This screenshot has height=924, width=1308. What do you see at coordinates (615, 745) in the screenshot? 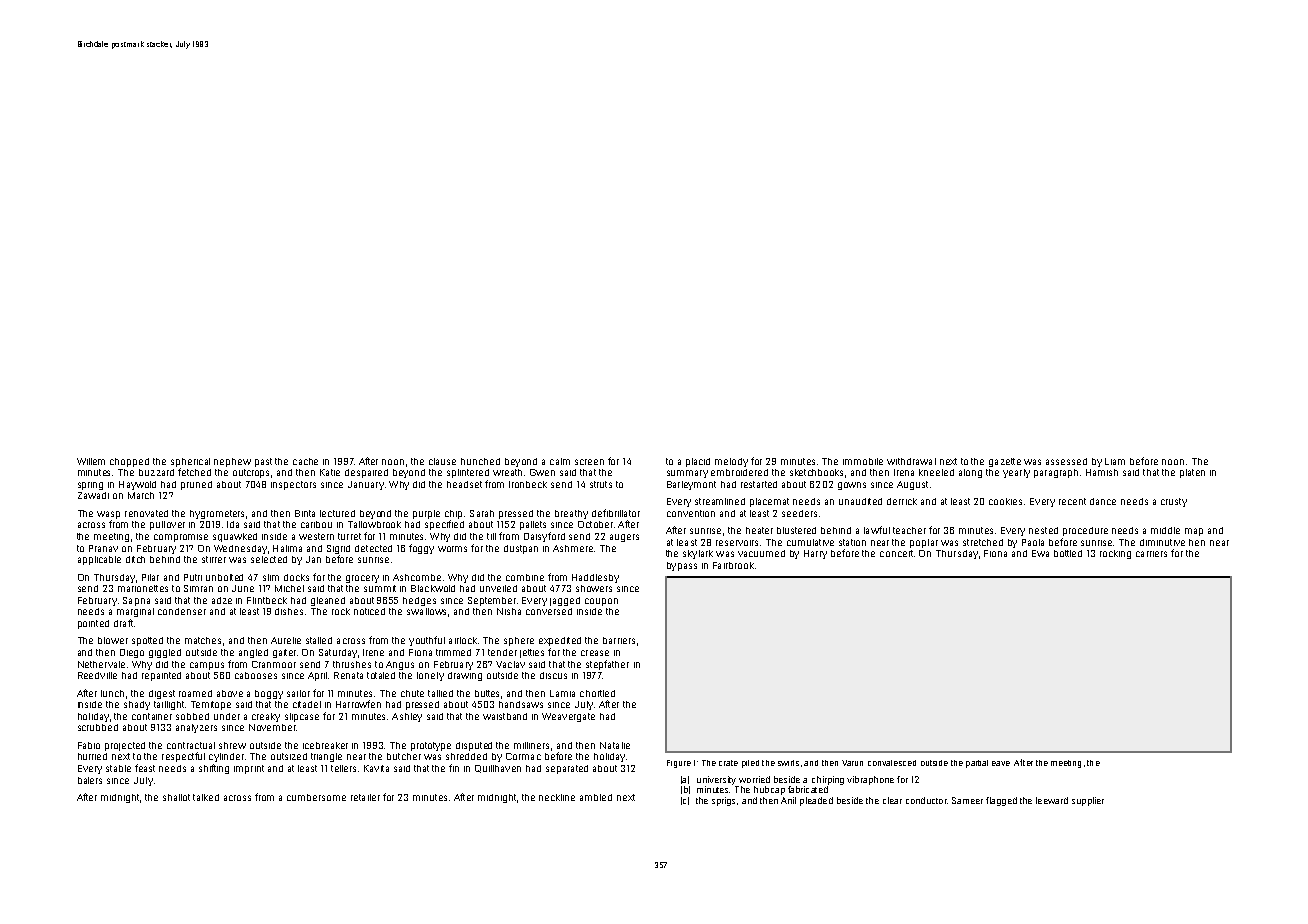
I see `Natalie` at bounding box center [615, 745].
